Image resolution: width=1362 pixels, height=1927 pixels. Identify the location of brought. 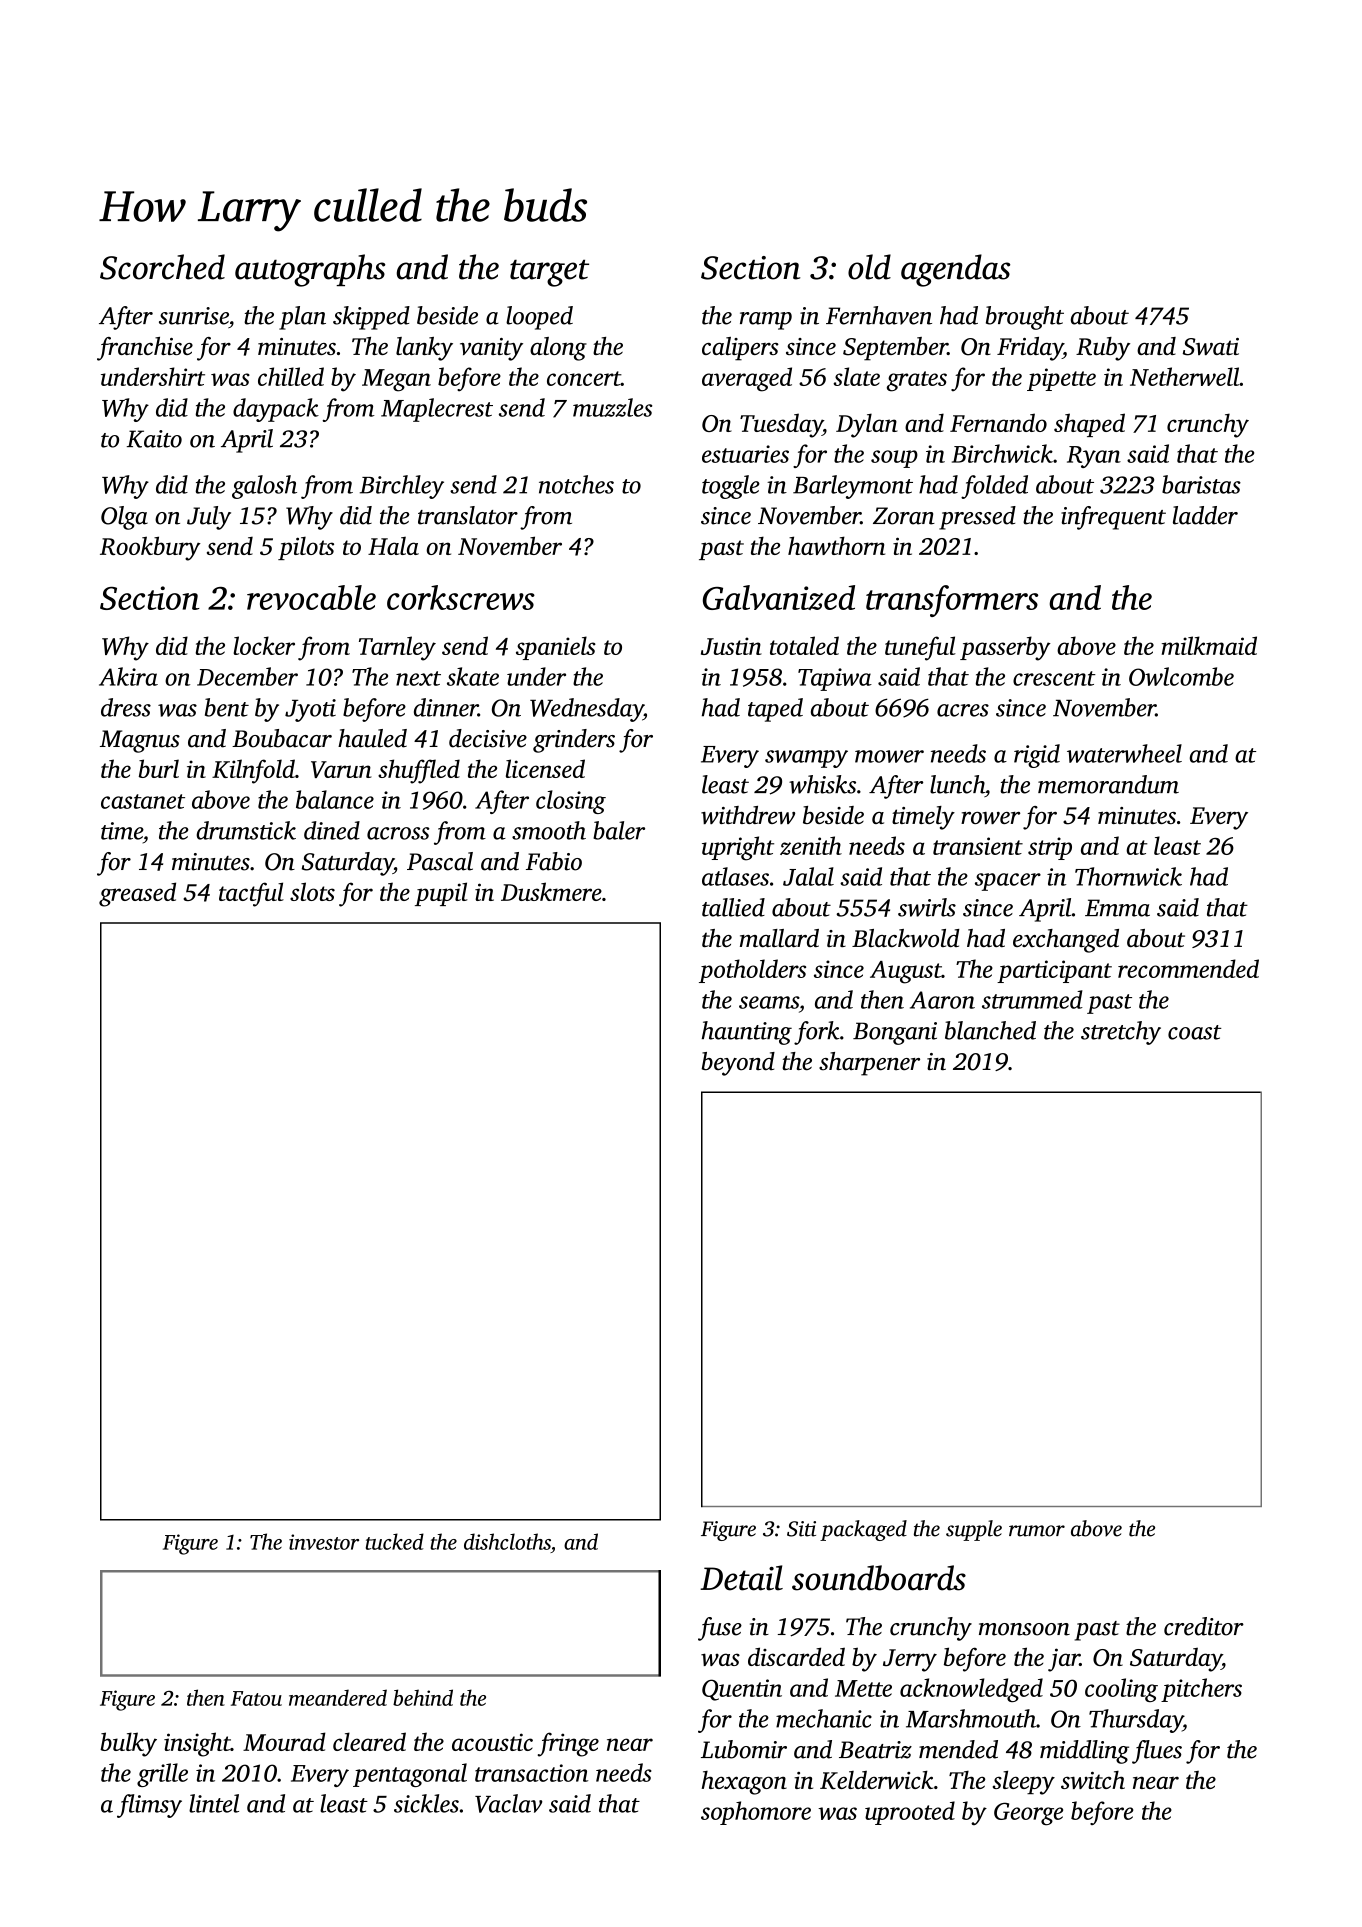
(1025, 318).
